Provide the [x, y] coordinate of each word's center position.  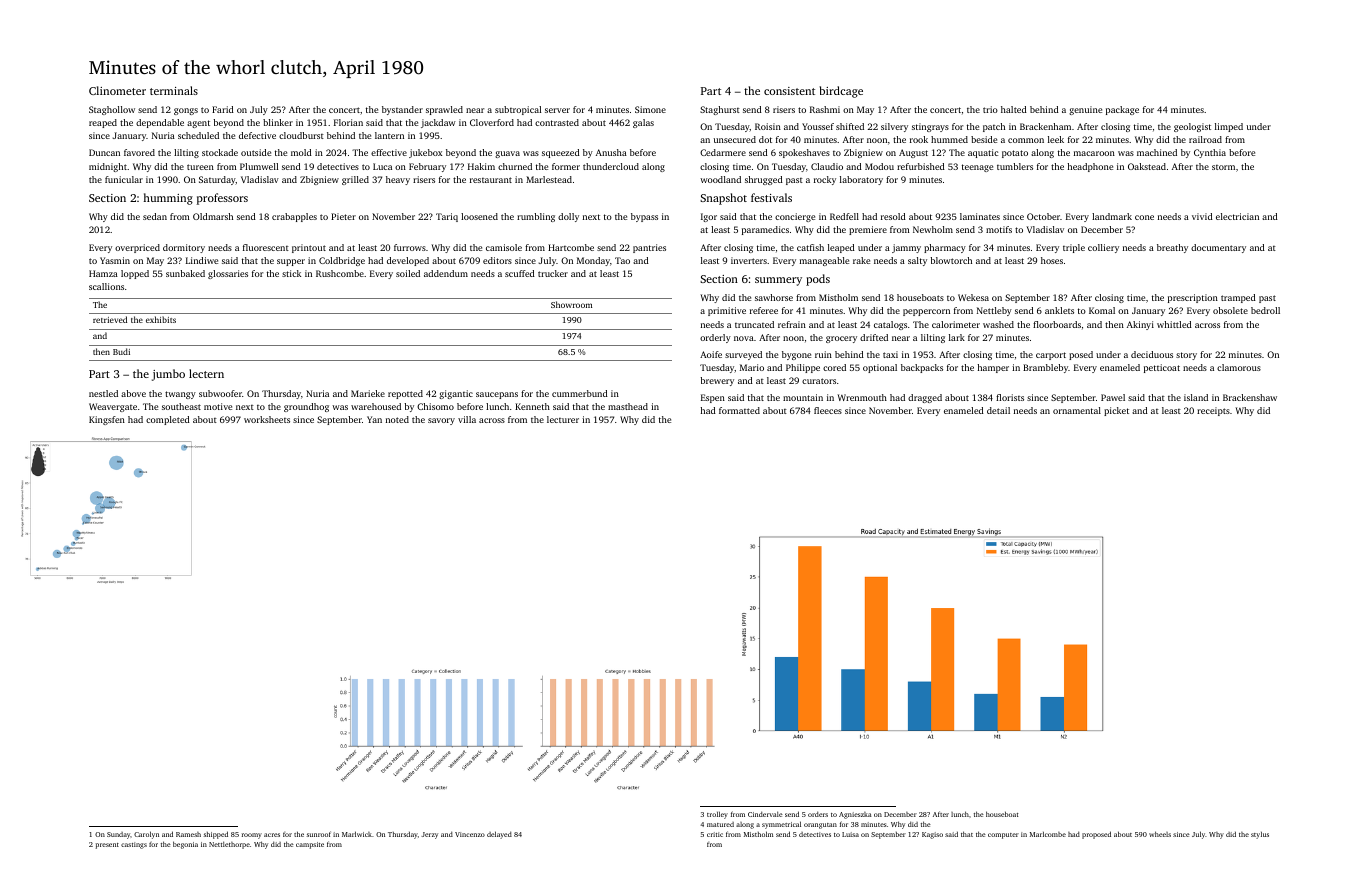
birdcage [841, 92]
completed [168, 420]
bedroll [1265, 310]
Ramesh [188, 834]
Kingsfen [107, 420]
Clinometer [117, 90]
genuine [1085, 110]
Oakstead [1147, 166]
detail [998, 410]
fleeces [828, 410]
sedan [155, 216]
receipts [1213, 411]
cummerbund [580, 393]
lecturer [563, 419]
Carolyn [146, 835]
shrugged [764, 180]
